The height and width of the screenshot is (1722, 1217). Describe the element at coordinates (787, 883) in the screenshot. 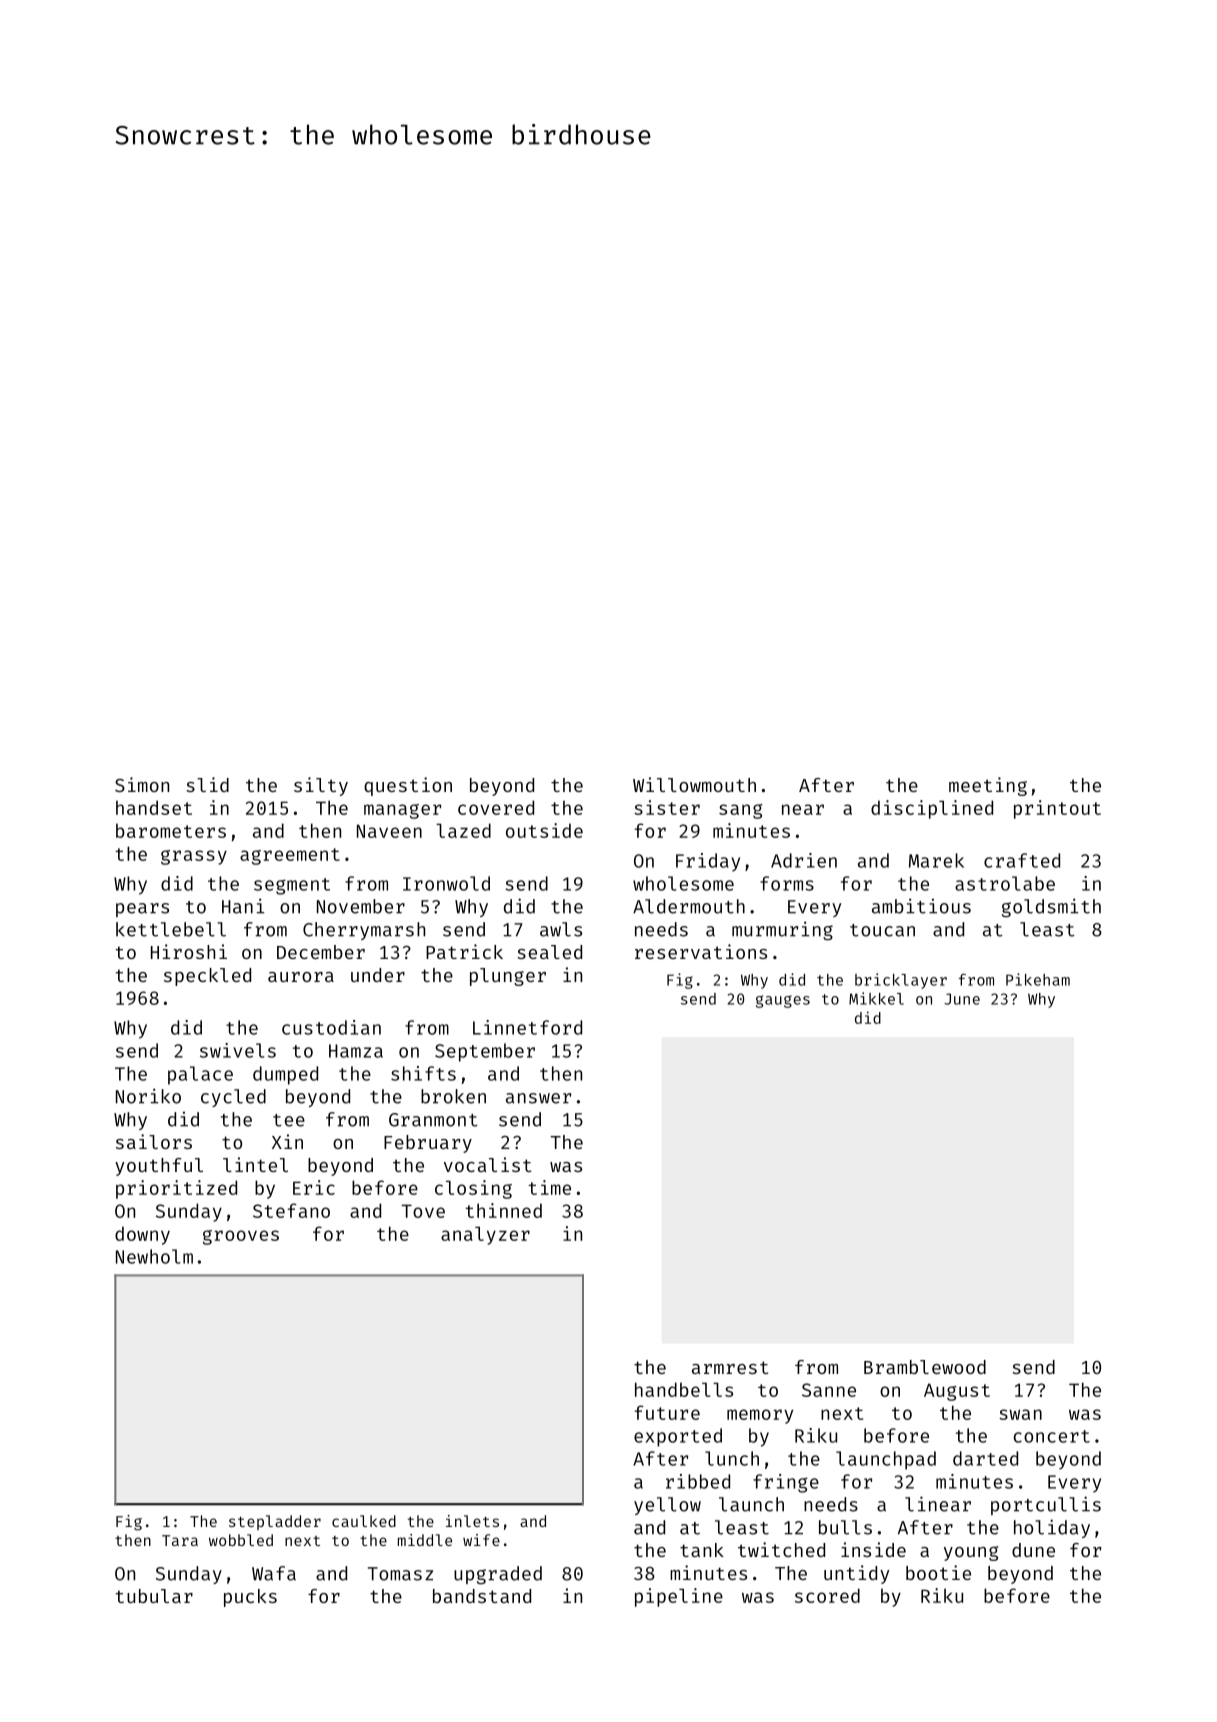

I see `forms` at that location.
